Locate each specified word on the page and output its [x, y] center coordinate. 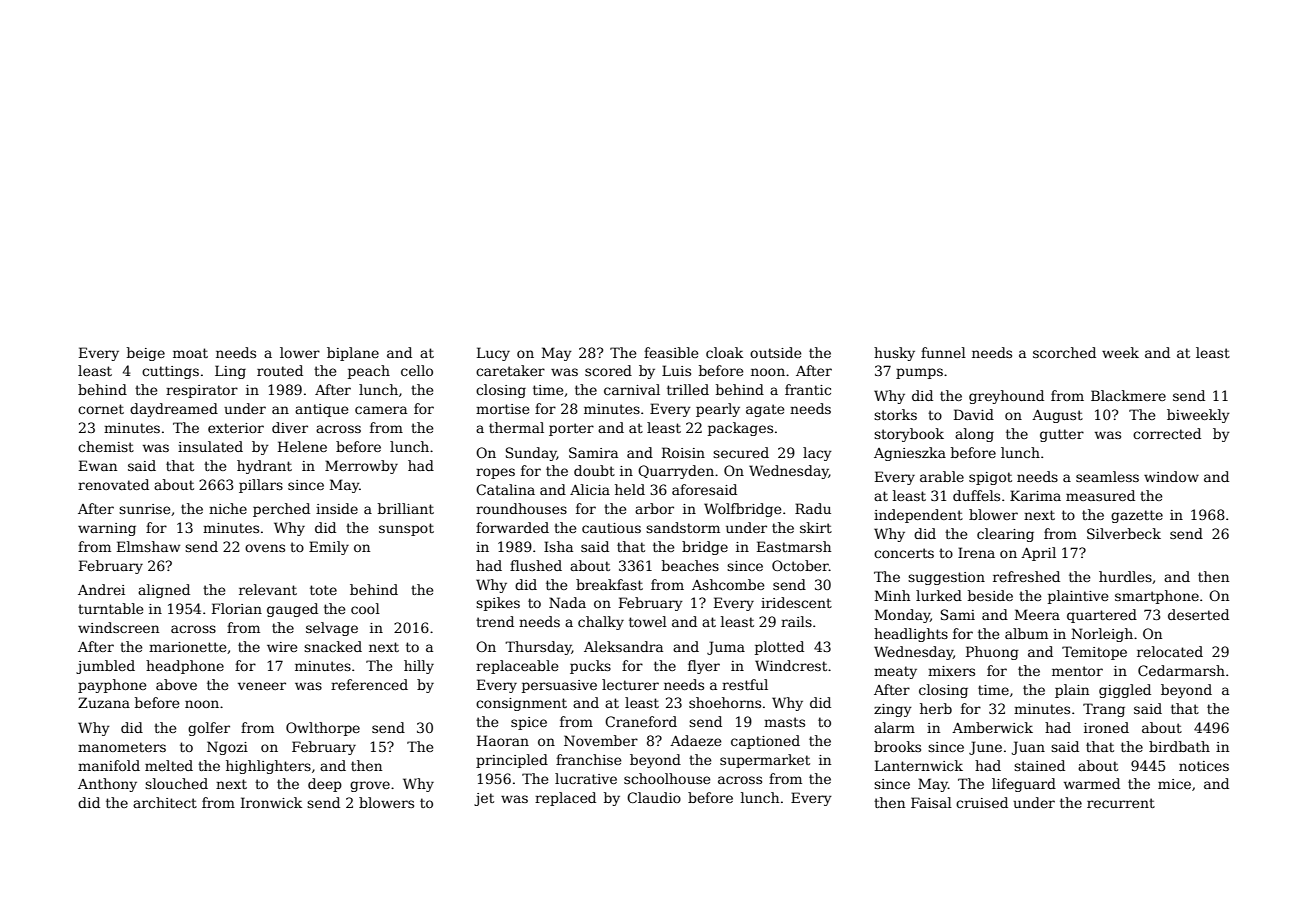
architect [165, 802]
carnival [632, 389]
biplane [353, 354]
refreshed [1026, 576]
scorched [1064, 352]
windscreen [118, 627]
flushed [536, 565]
